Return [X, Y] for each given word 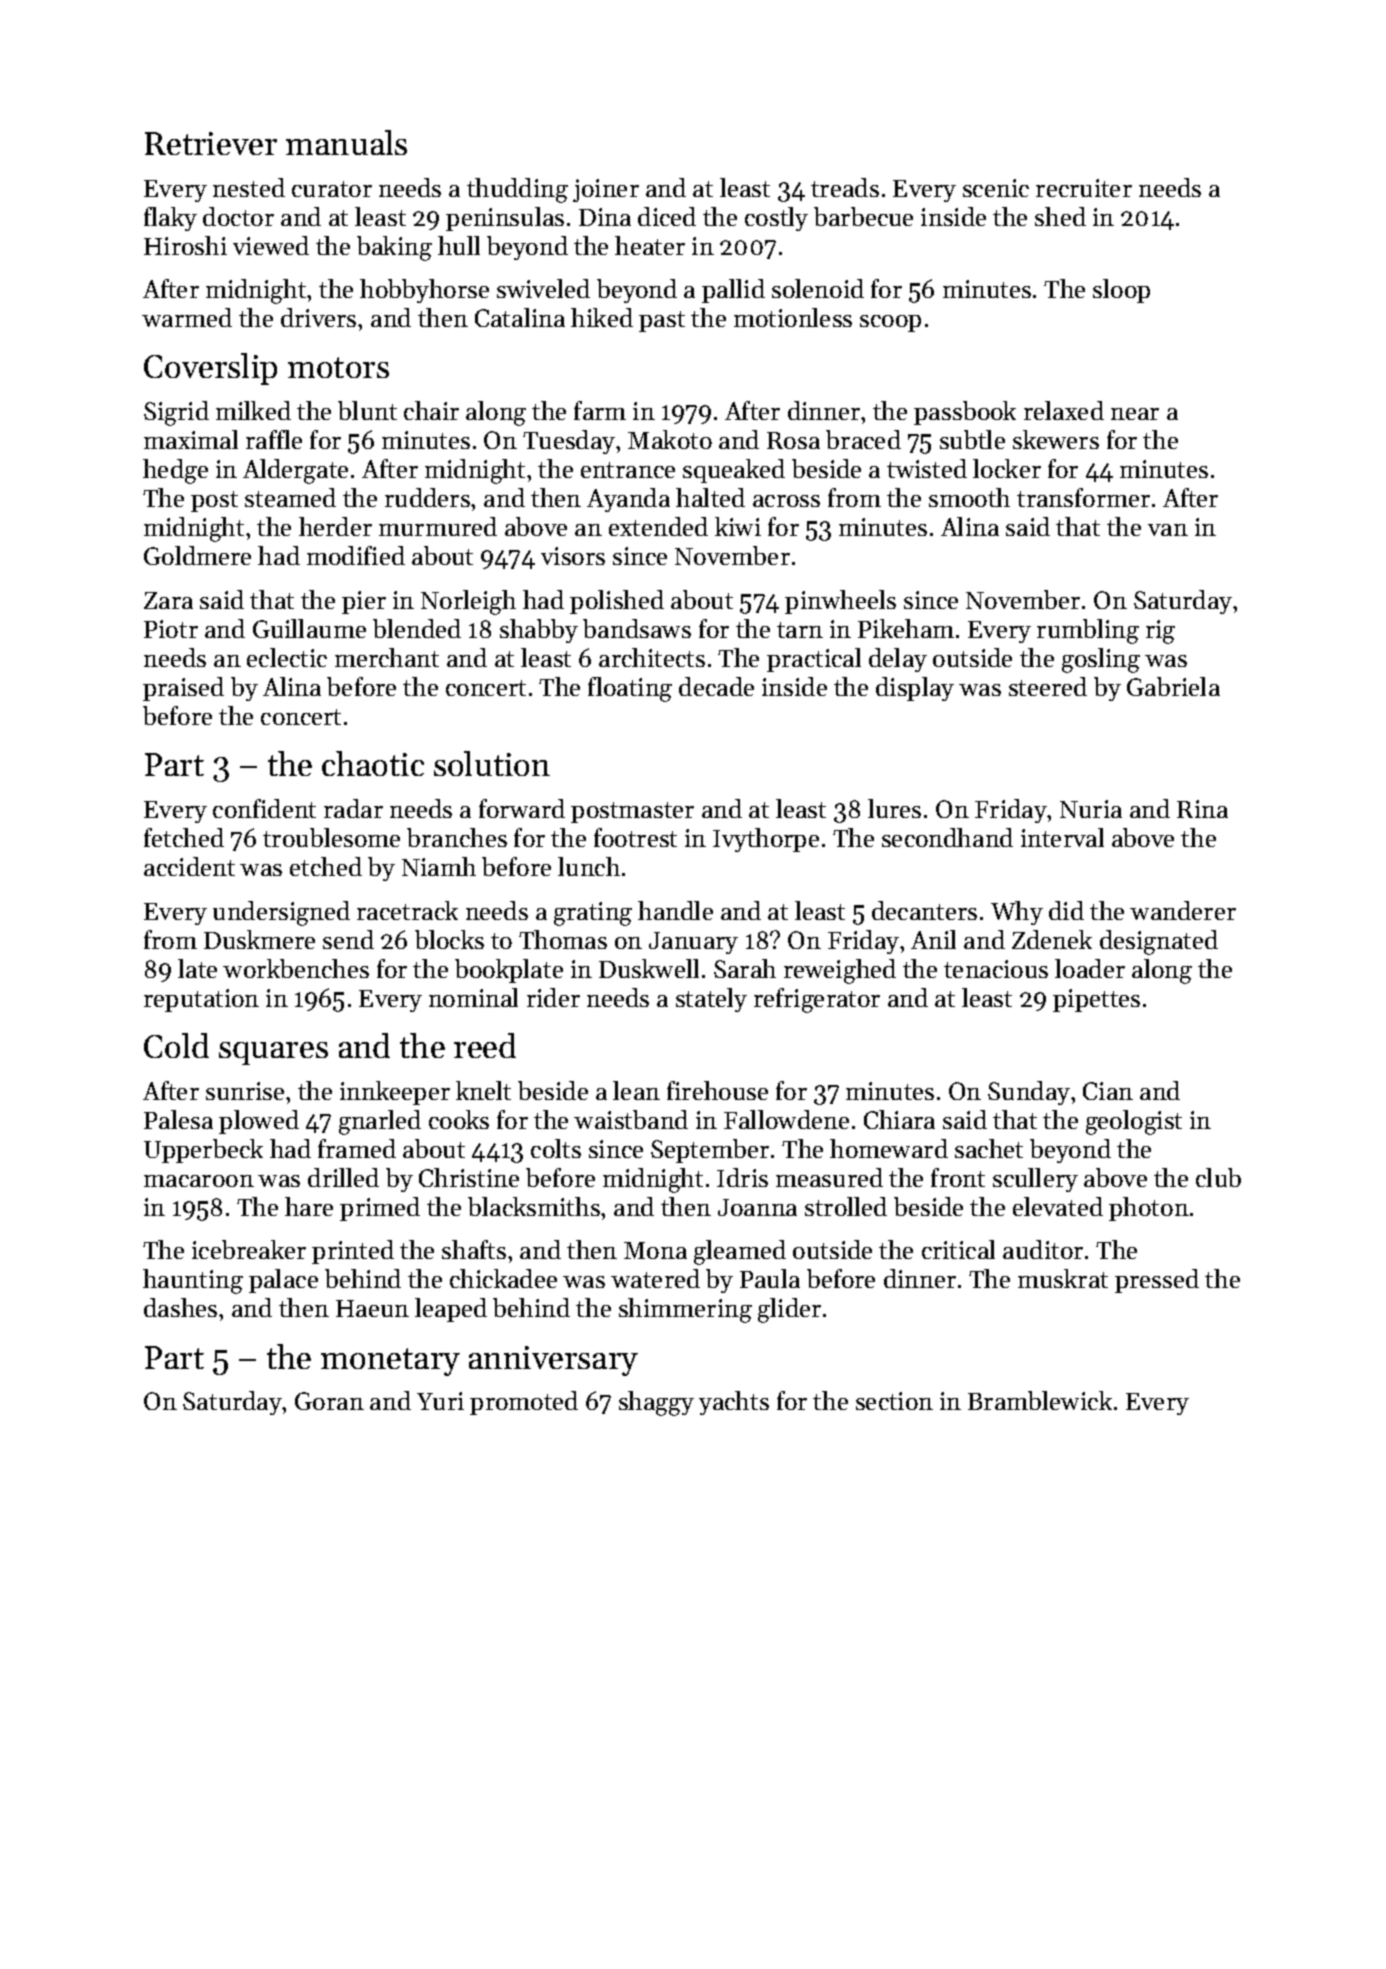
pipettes [1096, 1000]
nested [249, 187]
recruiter [1084, 188]
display [915, 689]
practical [814, 660]
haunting [193, 1281]
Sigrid [176, 413]
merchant [387, 657]
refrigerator [817, 1000]
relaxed [1064, 410]
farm [600, 410]
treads [845, 187]
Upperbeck [203, 1151]
